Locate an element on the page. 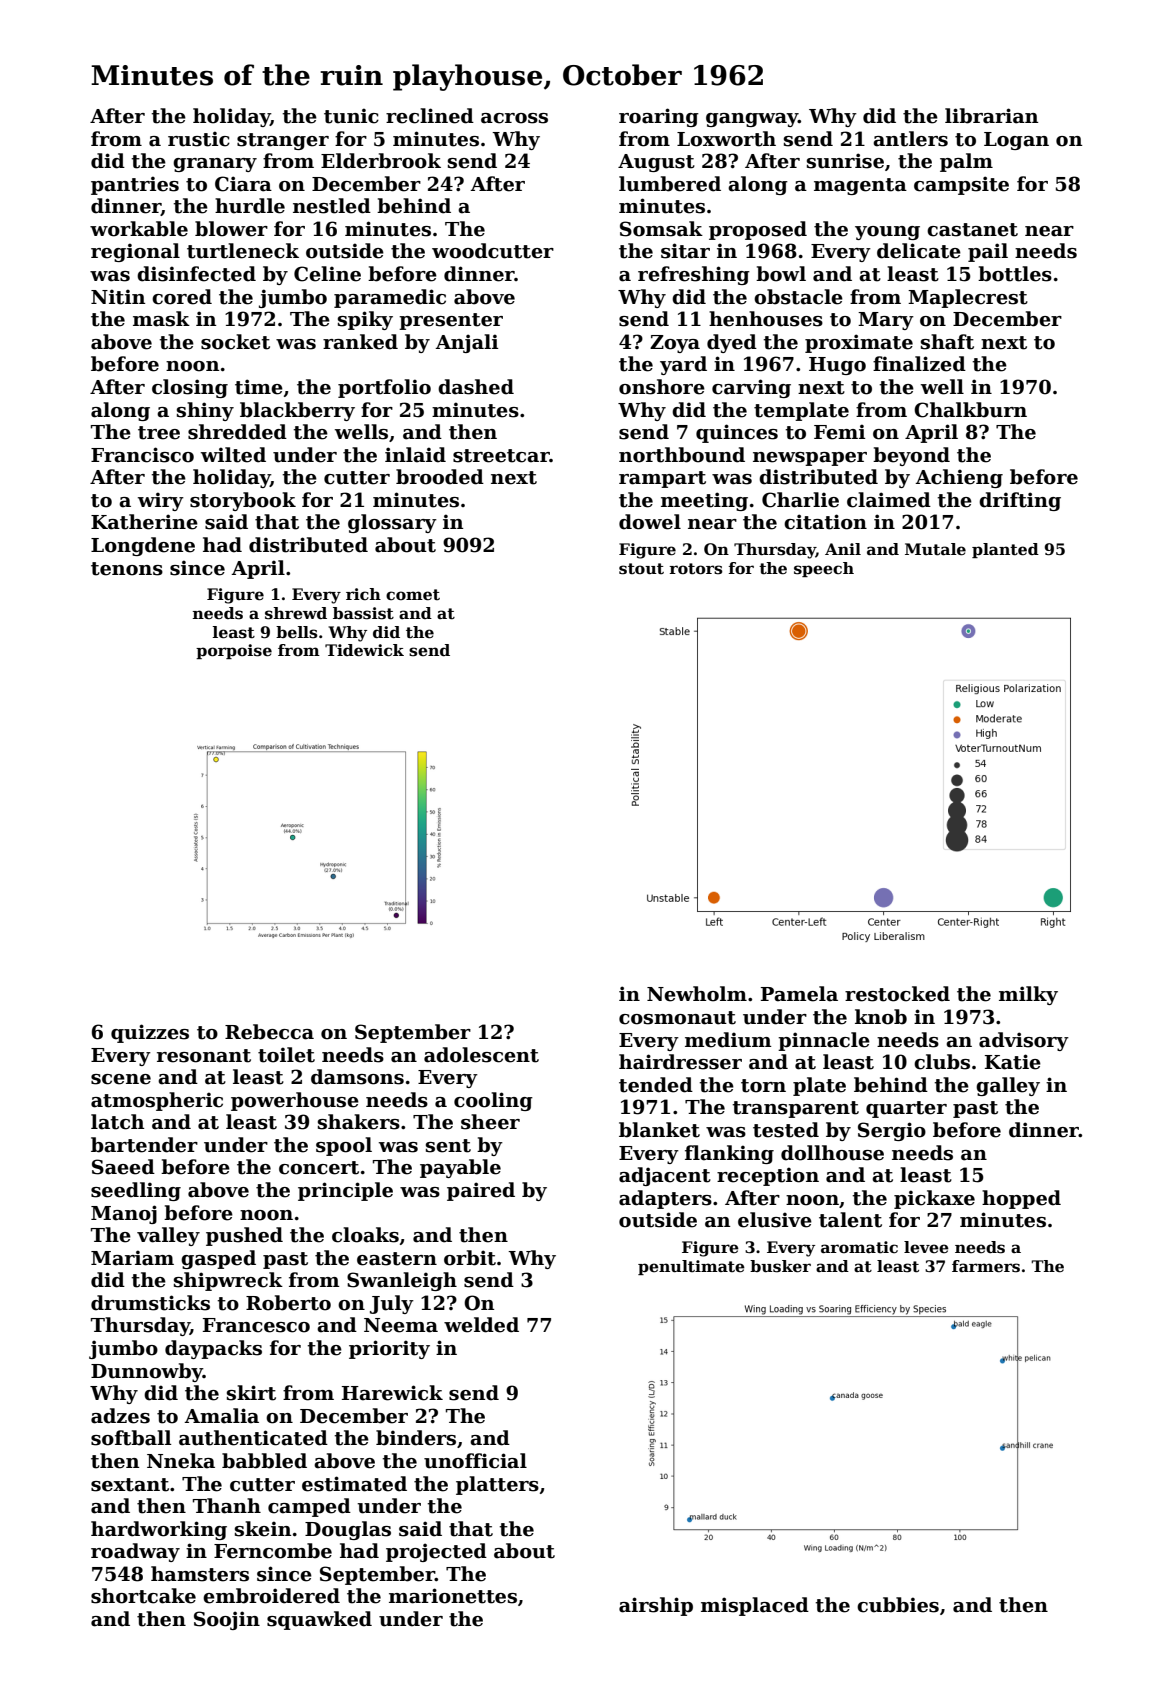 Image resolution: width=1175 pixels, height=1702 pixels. shortcake is located at coordinates (143, 1596).
